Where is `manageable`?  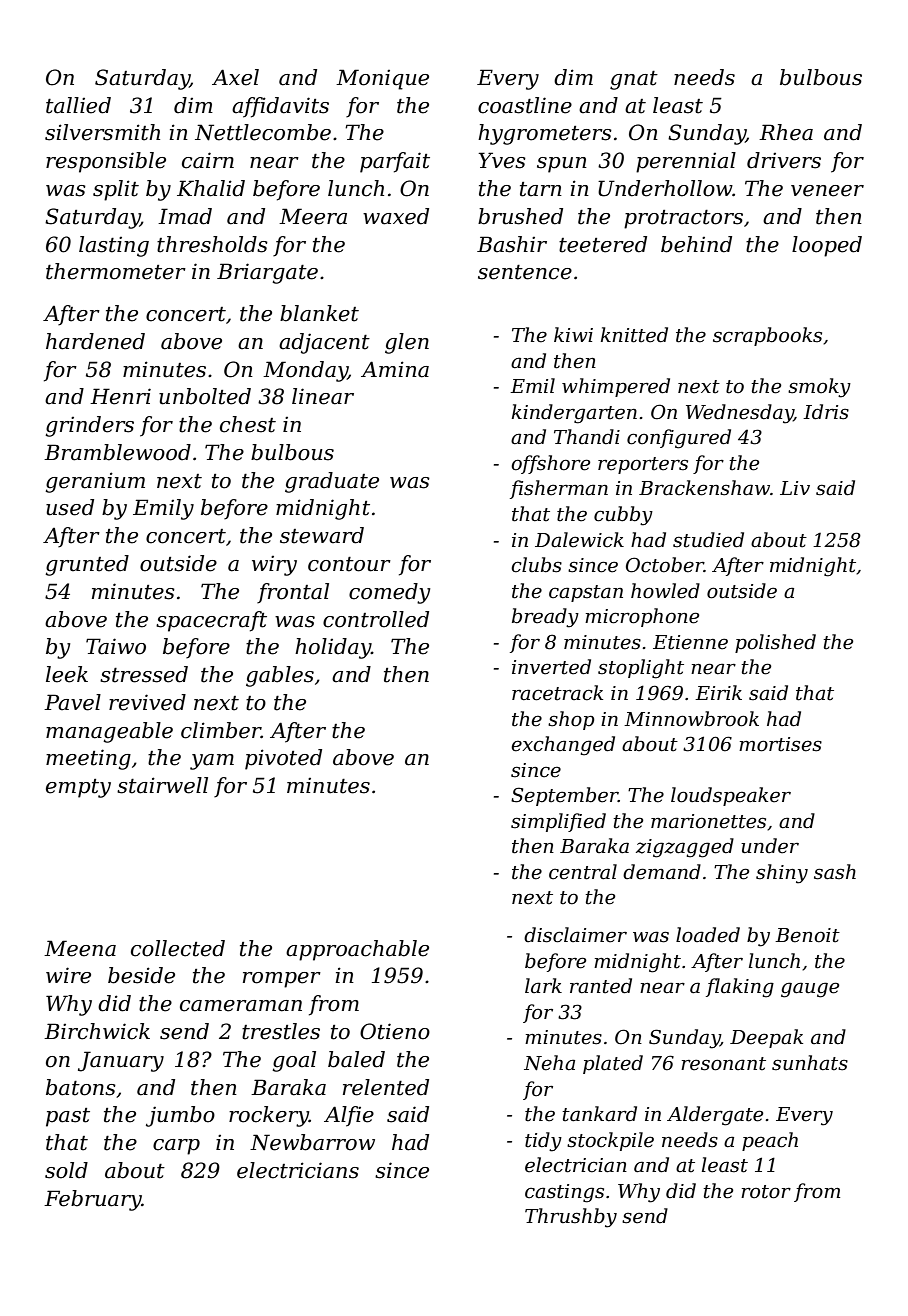 manageable is located at coordinates (109, 732).
